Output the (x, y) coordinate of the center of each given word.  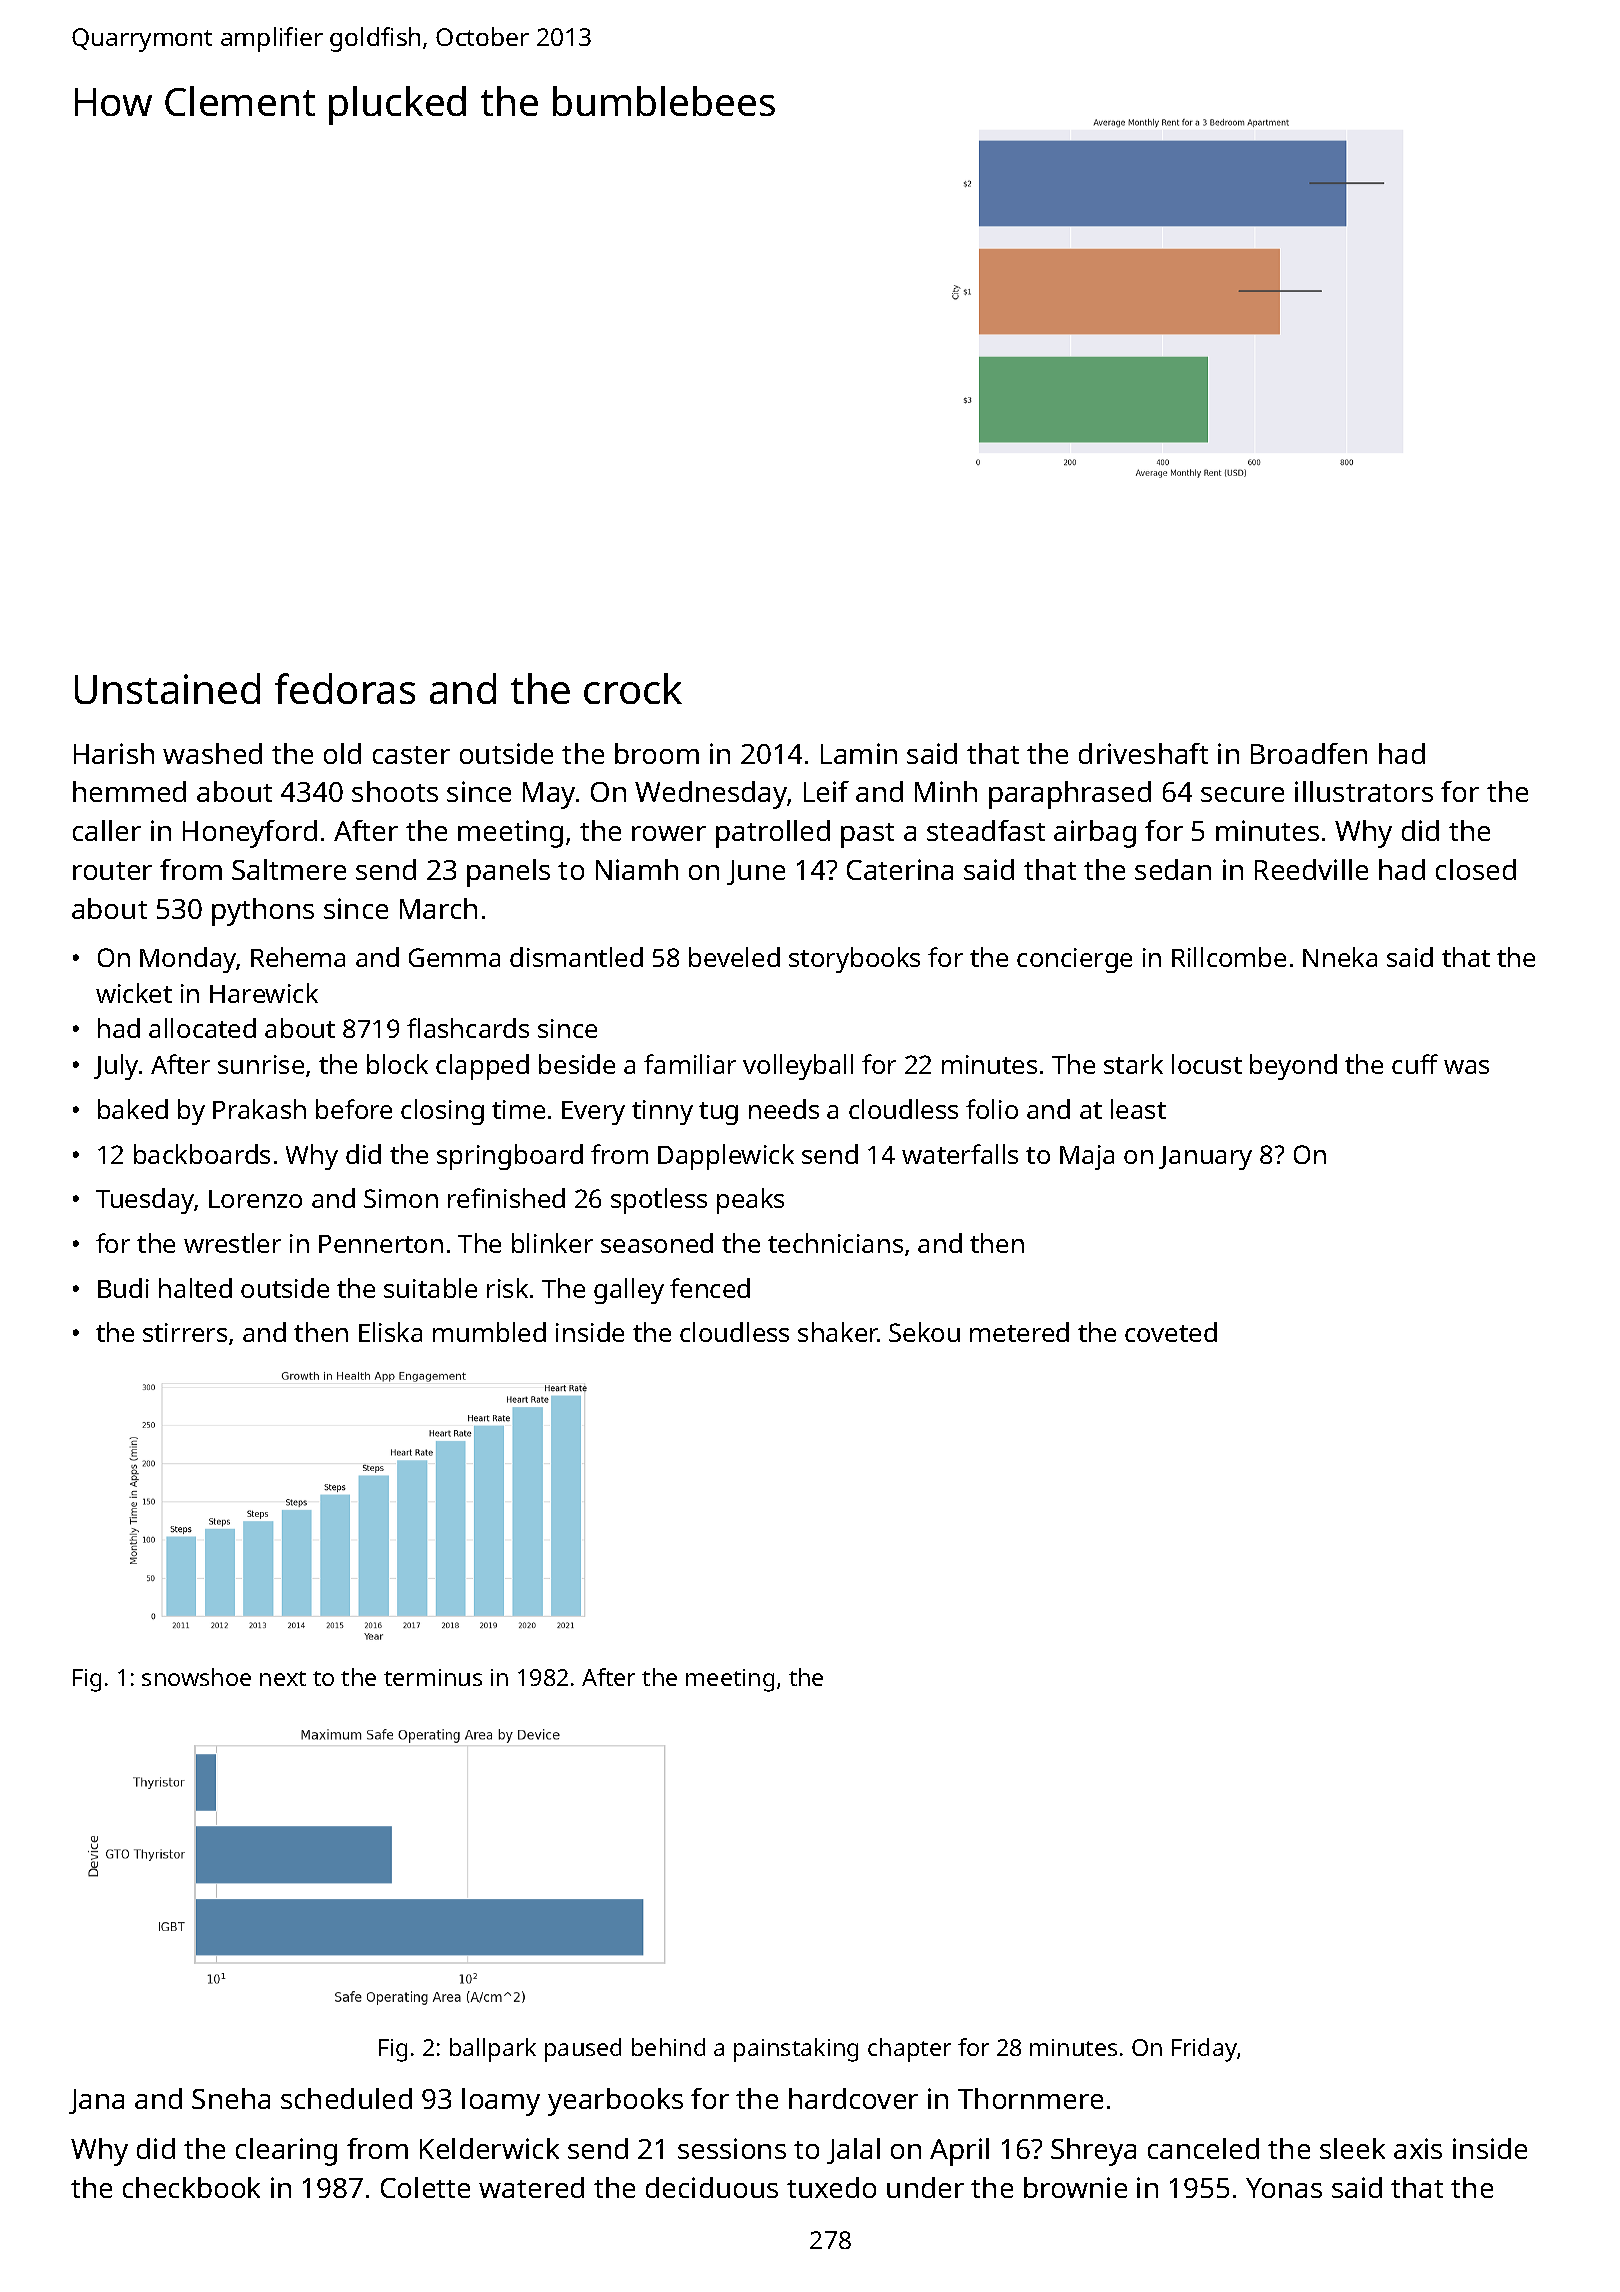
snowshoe (196, 1677)
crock (633, 688)
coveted (1171, 1332)
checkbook (191, 2187)
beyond (1293, 1067)
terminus (433, 1677)
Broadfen (1309, 753)
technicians (835, 1243)
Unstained (167, 688)
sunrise (261, 1064)
